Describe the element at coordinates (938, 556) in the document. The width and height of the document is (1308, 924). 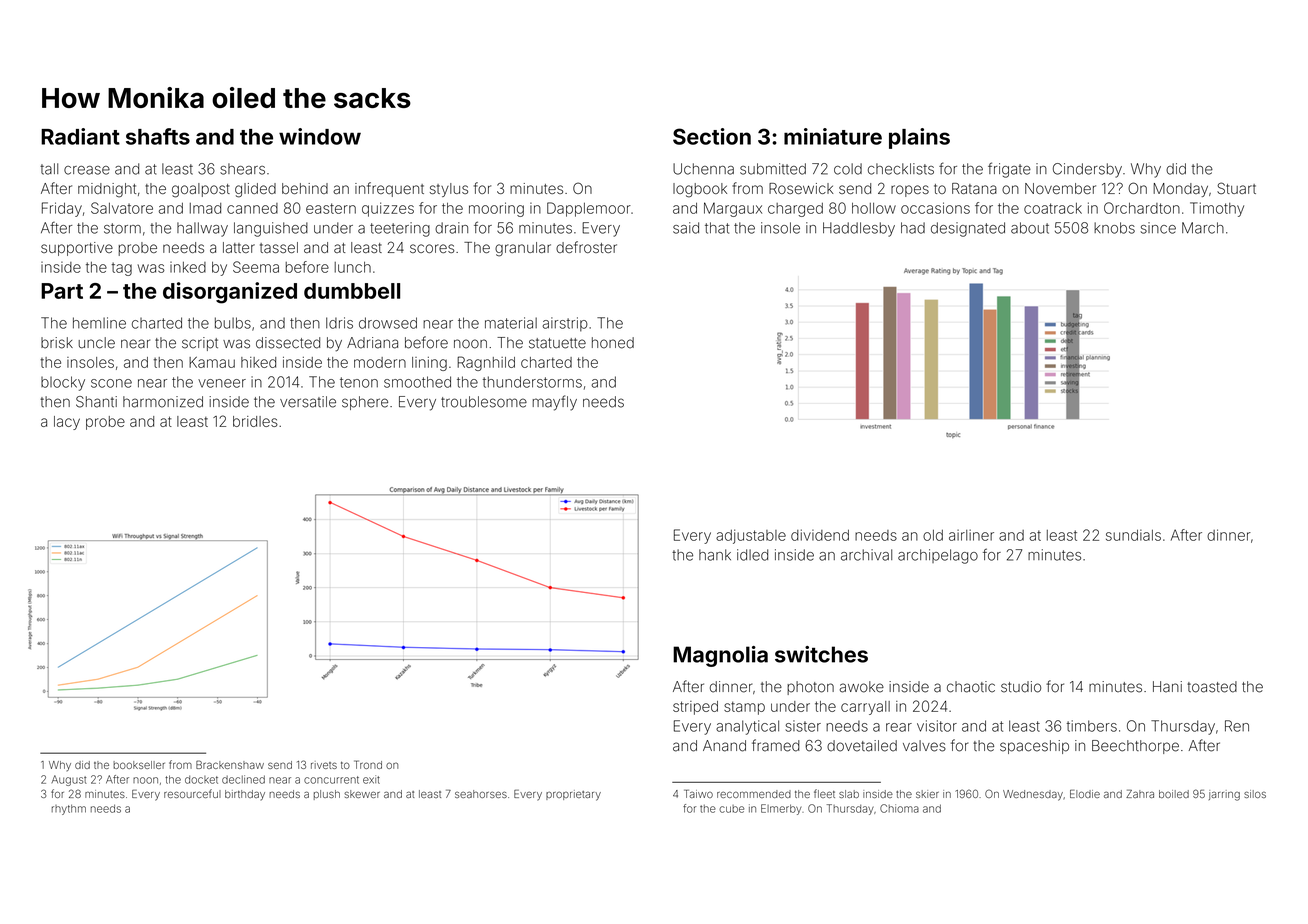
I see `archipelago` at that location.
